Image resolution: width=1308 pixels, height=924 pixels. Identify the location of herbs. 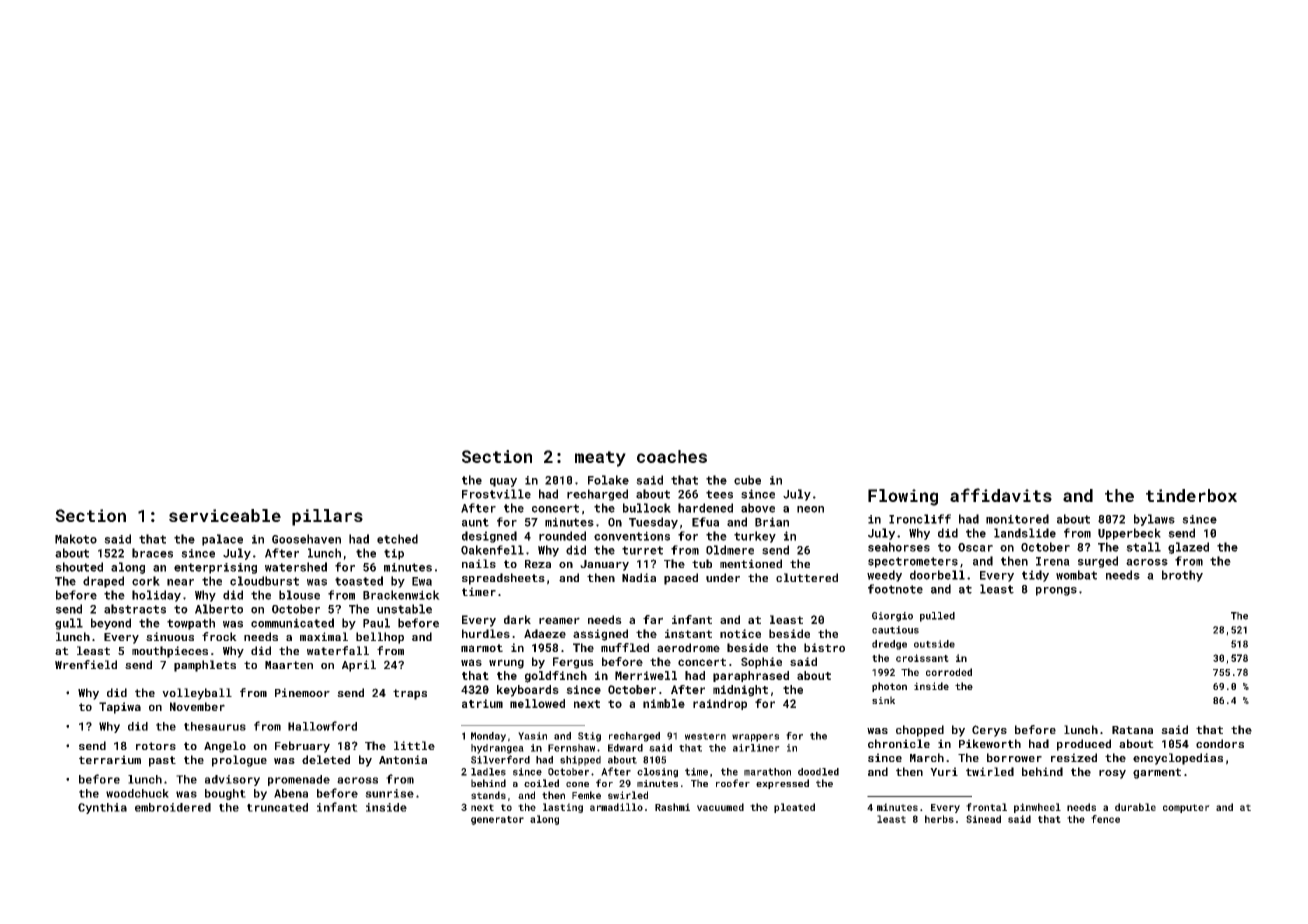
(939, 819).
